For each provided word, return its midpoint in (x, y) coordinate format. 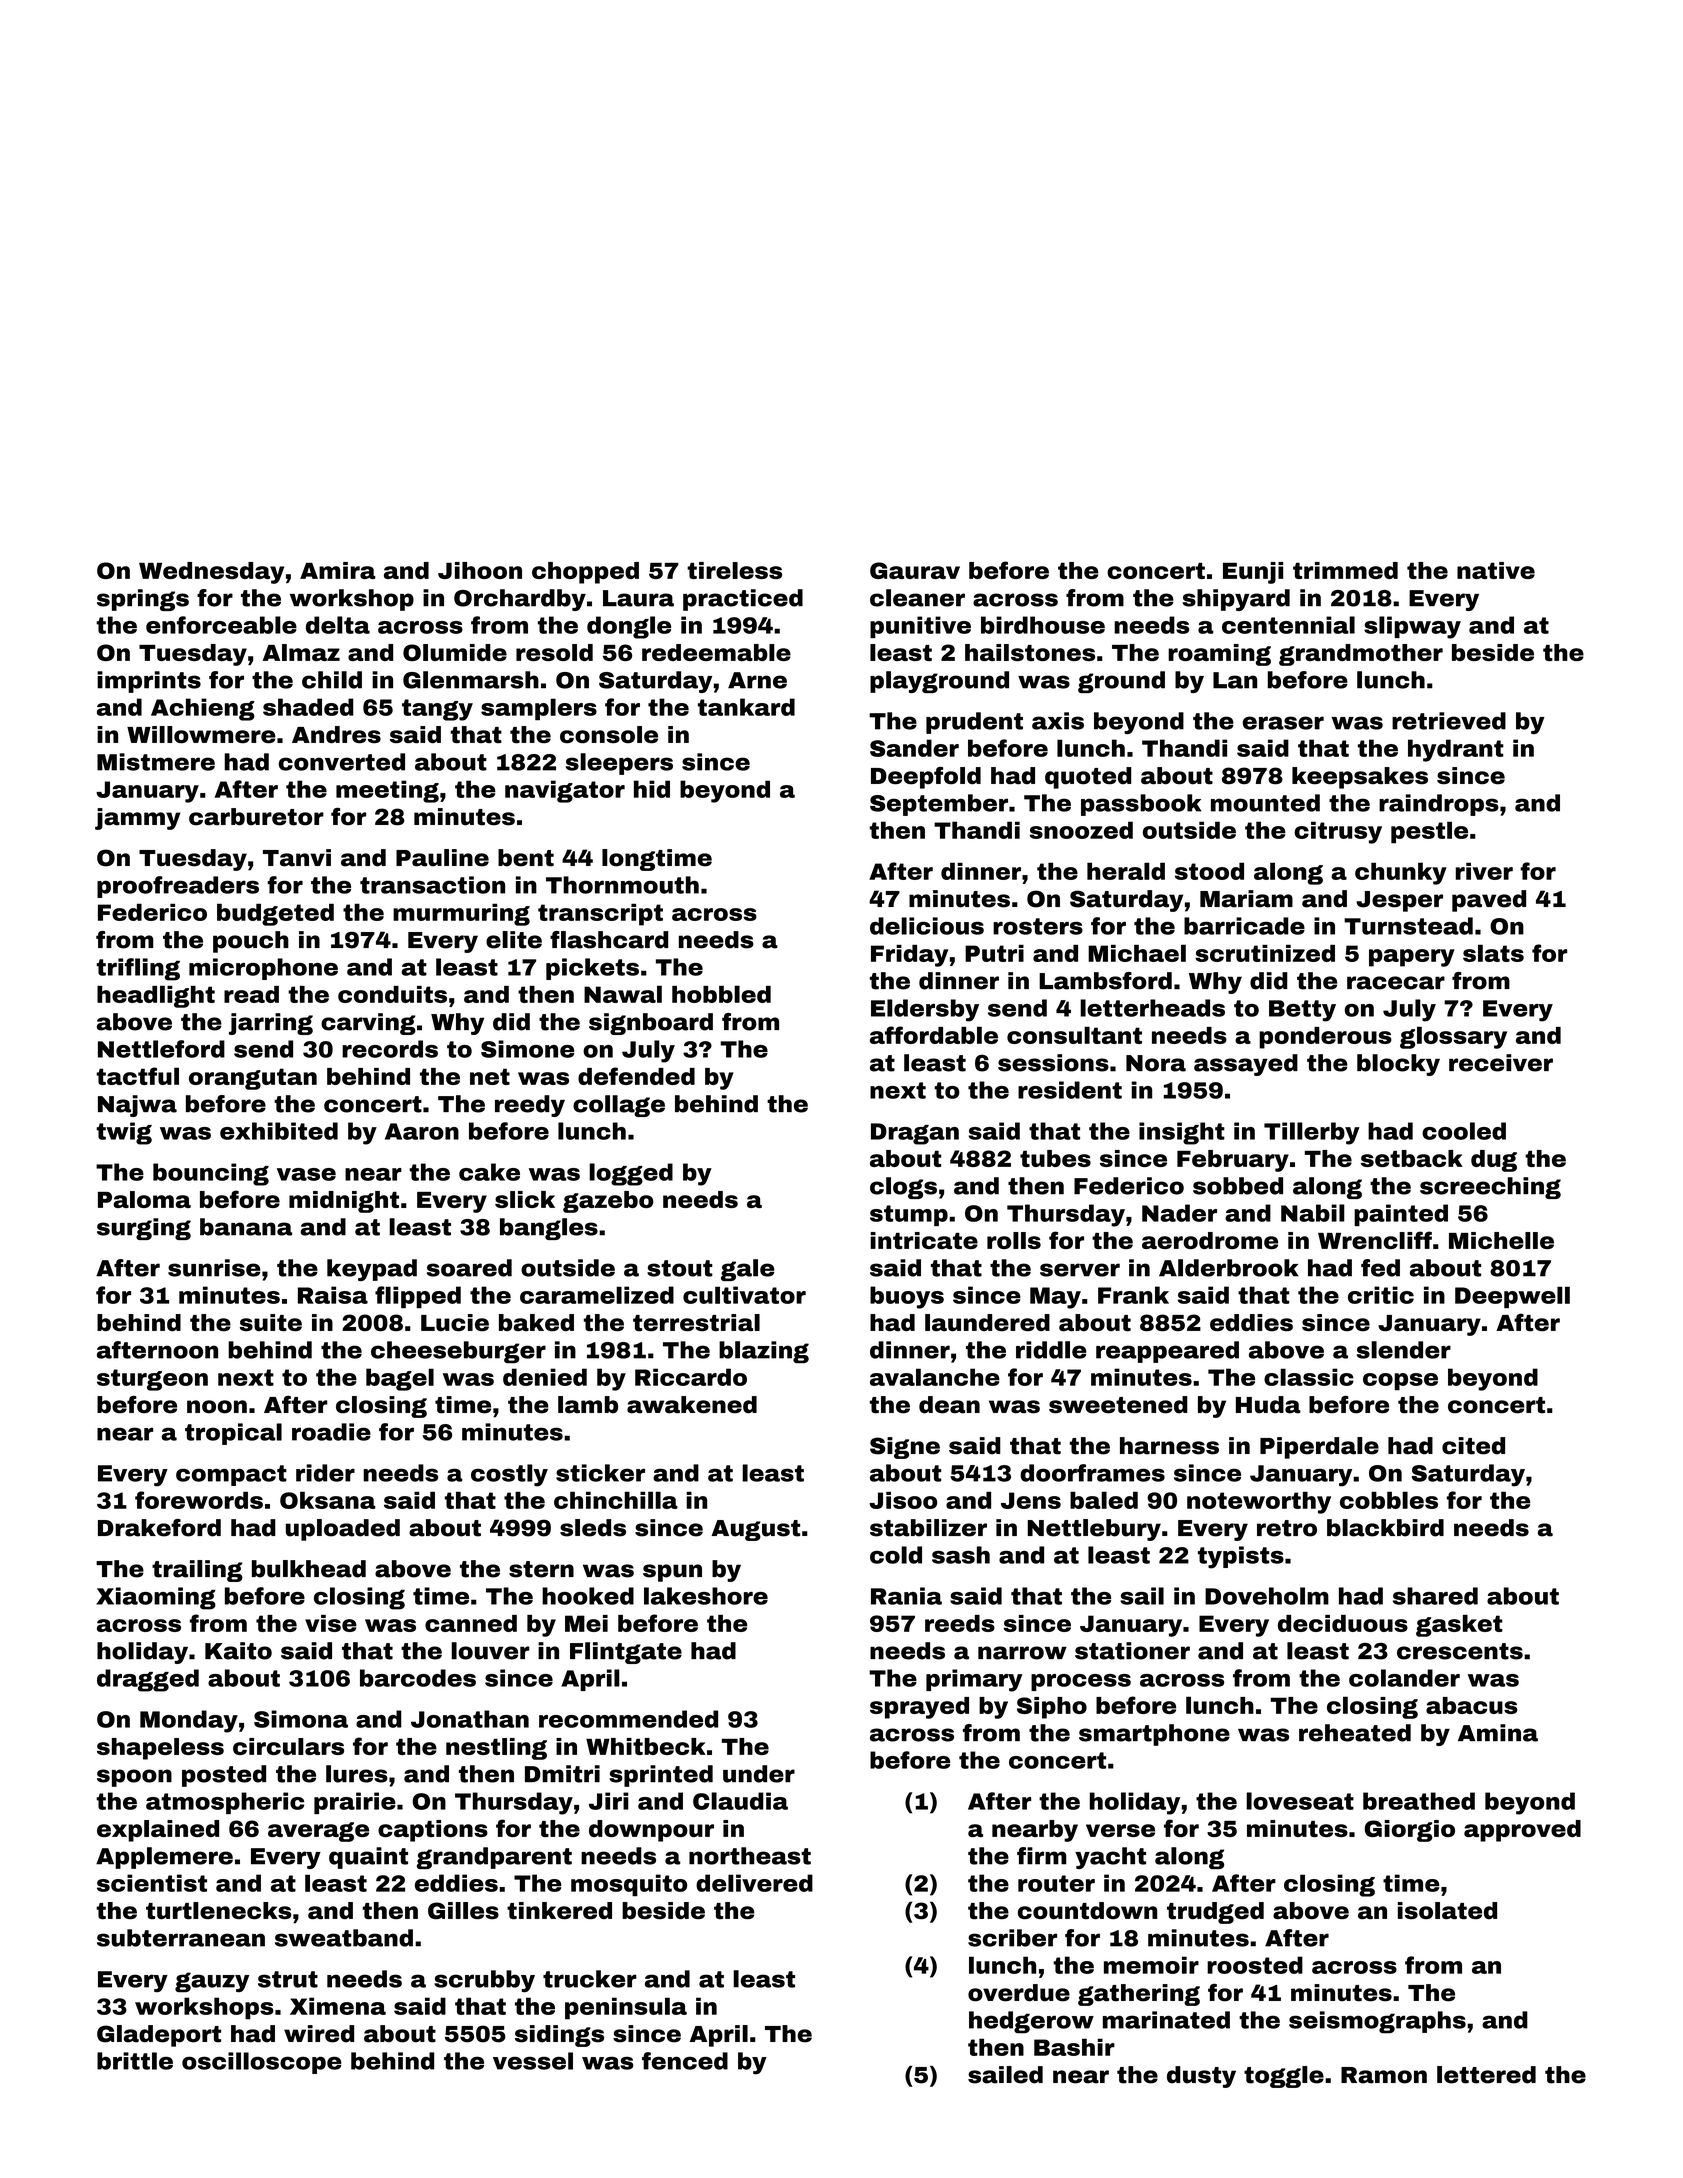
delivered (754, 1883)
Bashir (1074, 2047)
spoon (134, 1778)
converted (342, 762)
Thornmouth (622, 885)
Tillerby (1312, 1133)
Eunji (1253, 573)
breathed (1419, 1801)
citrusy (1338, 832)
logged (631, 1174)
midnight (344, 1202)
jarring (271, 1024)
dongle (629, 627)
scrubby (484, 1981)
